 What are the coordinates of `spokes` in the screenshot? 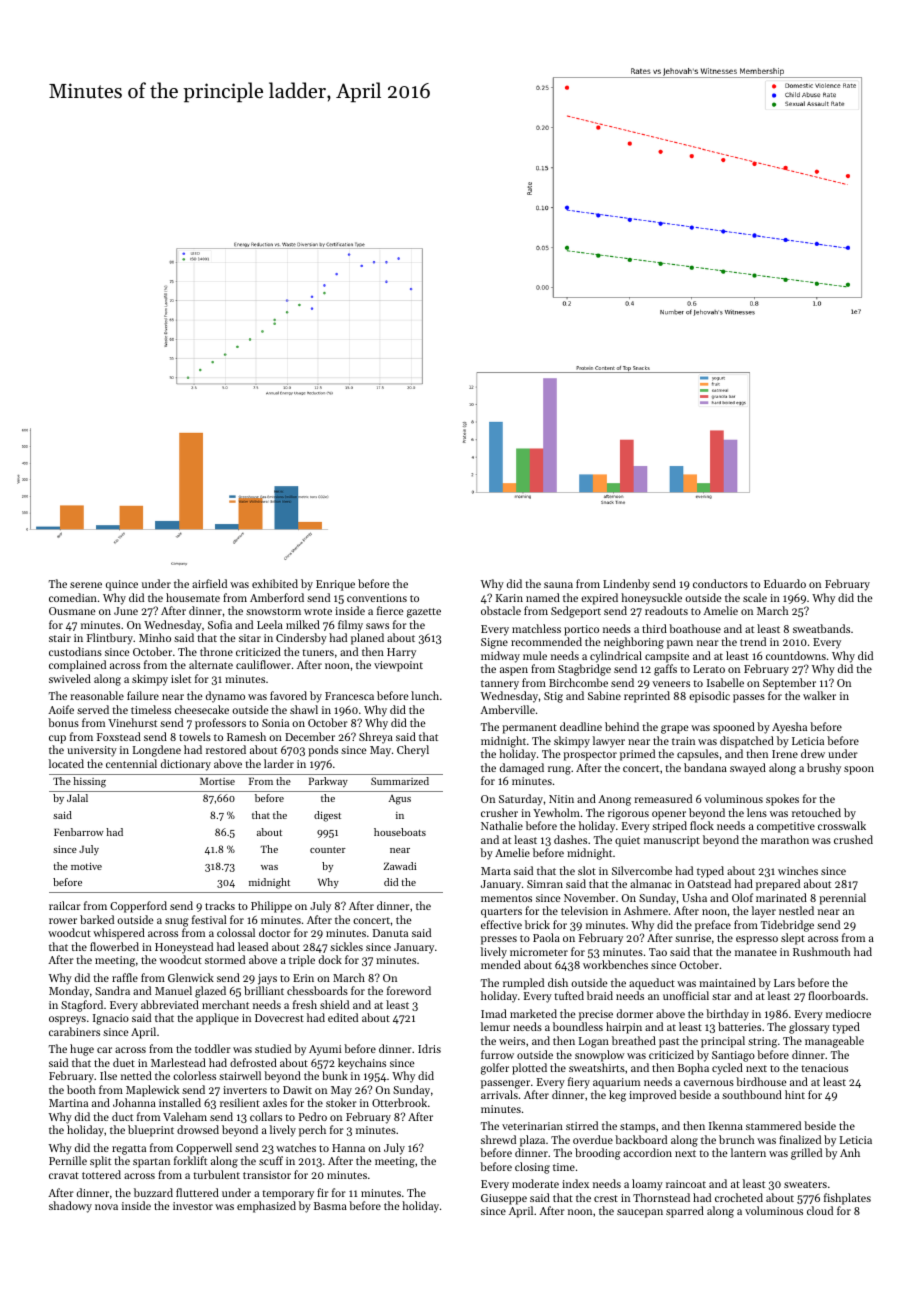 It's located at (782, 800).
